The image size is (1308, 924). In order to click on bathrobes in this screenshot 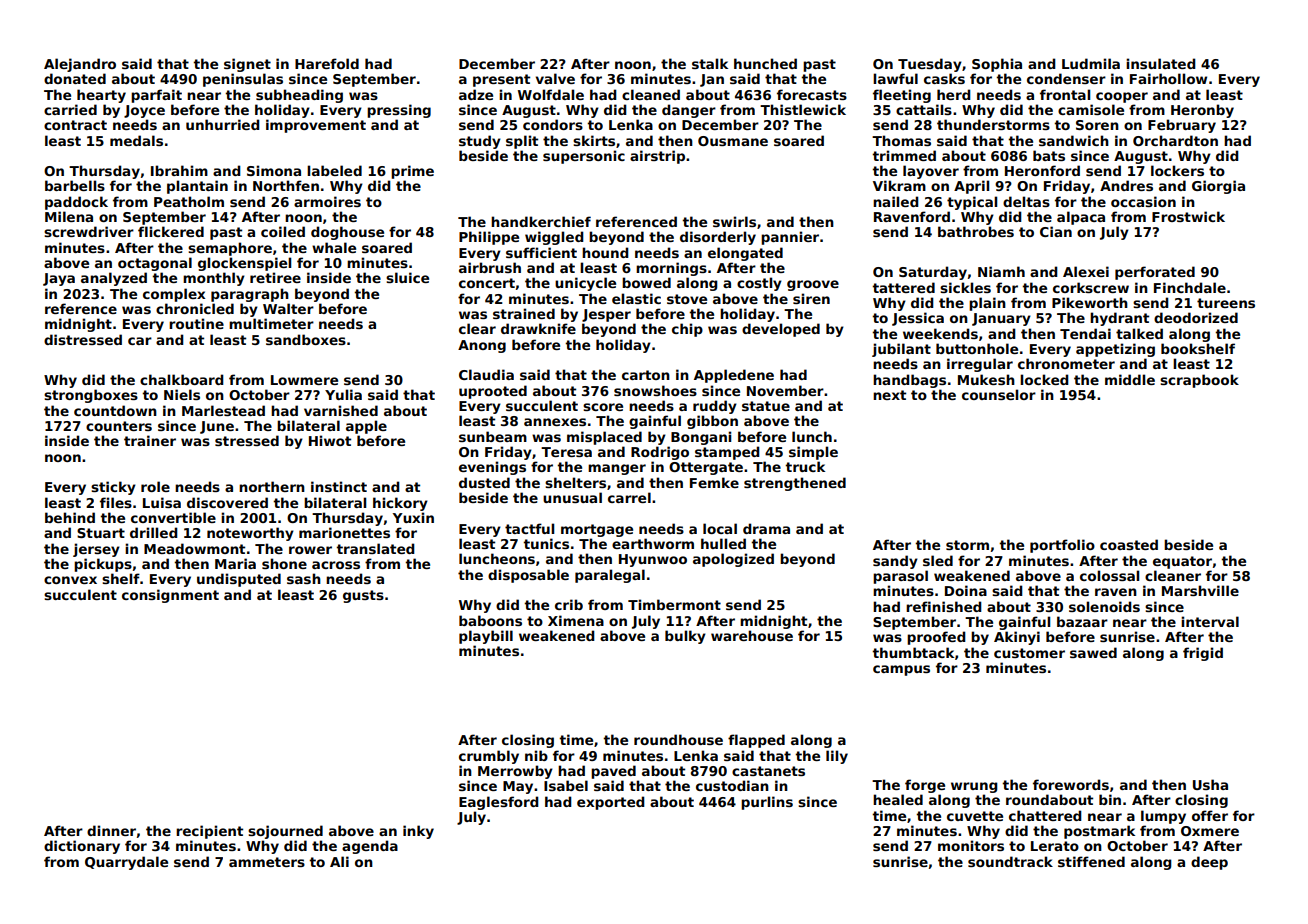, I will do `click(976, 231)`.
